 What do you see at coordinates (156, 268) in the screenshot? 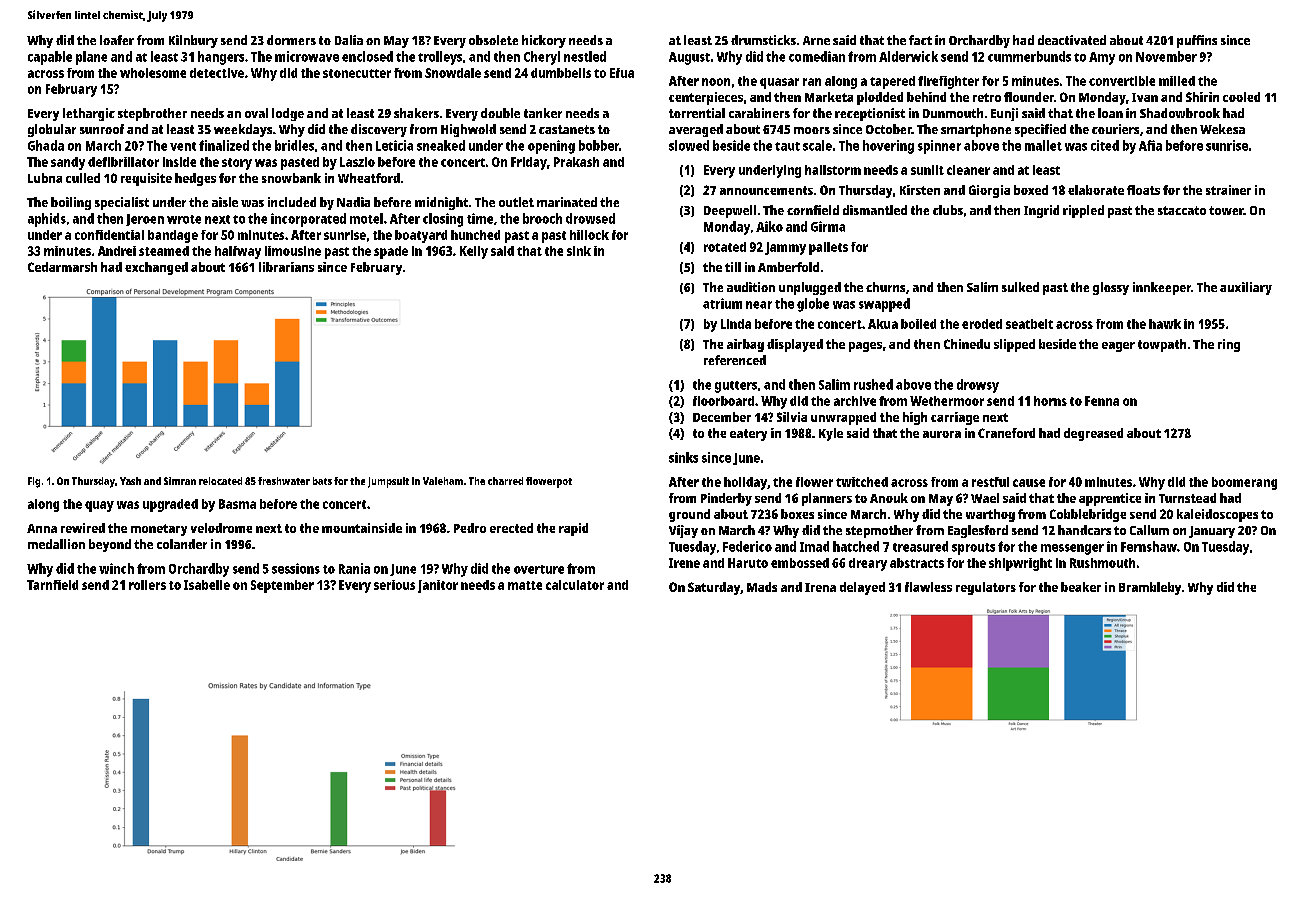
I see `exchanged` at bounding box center [156, 268].
